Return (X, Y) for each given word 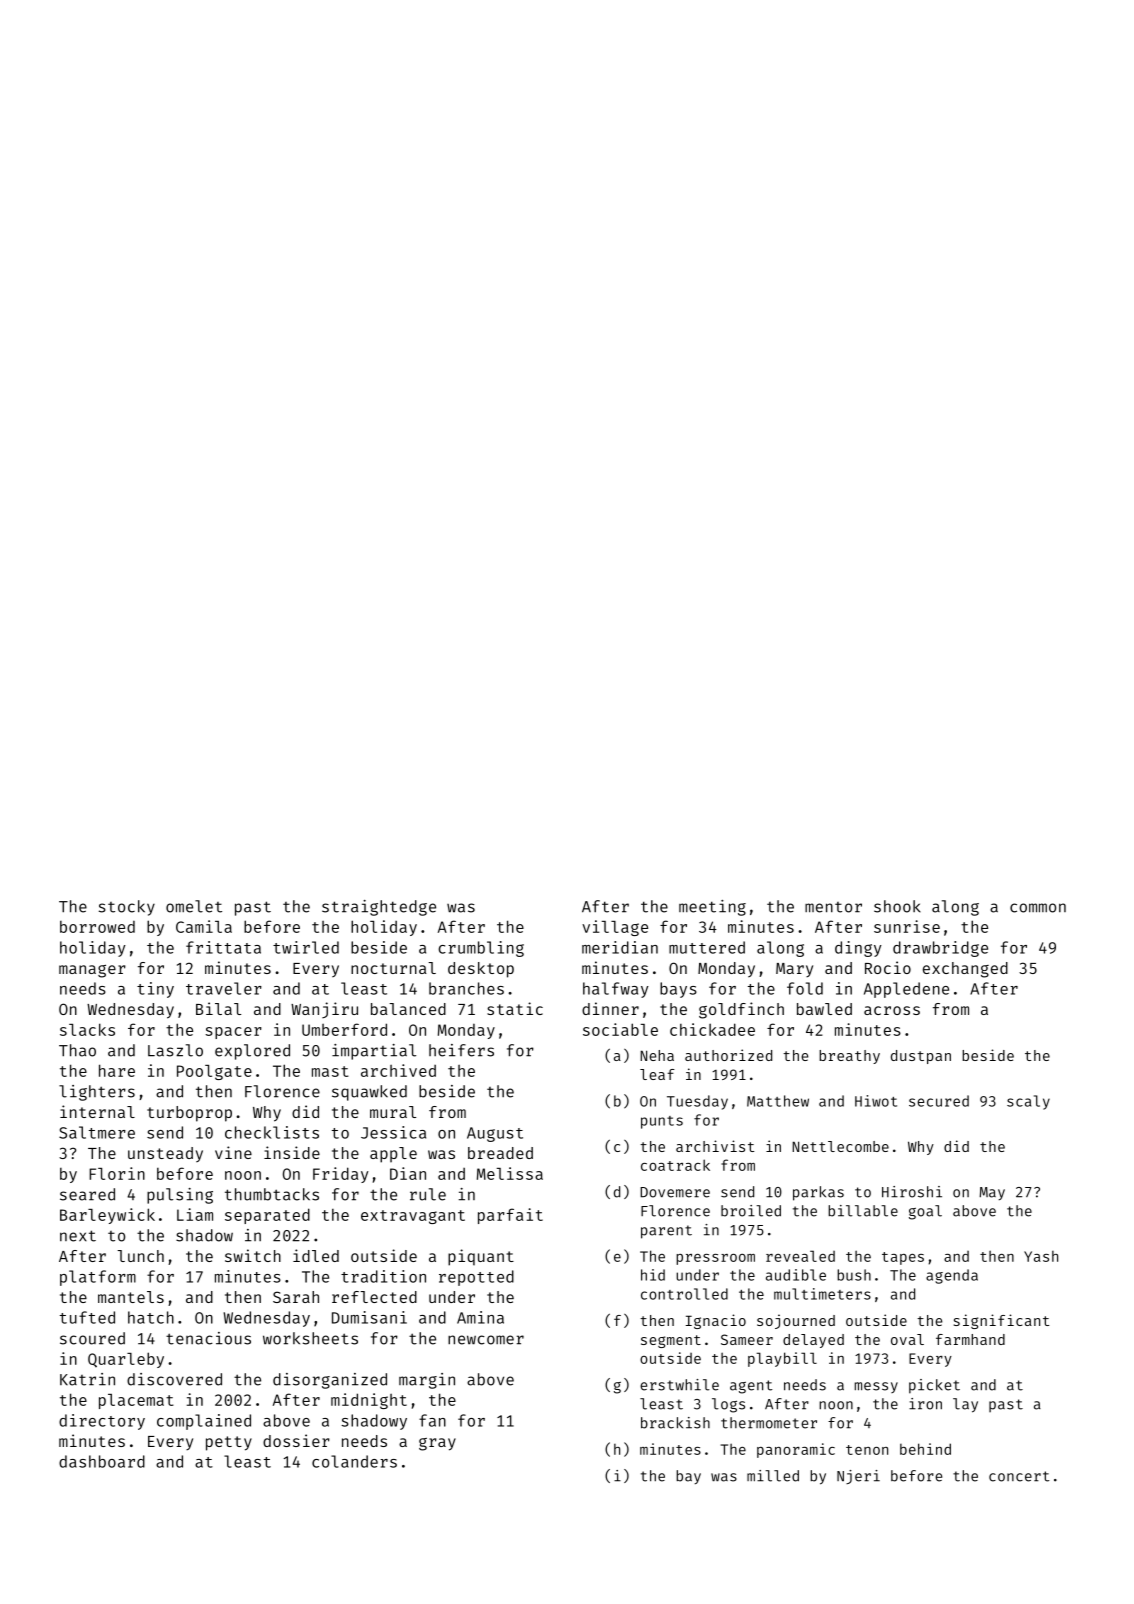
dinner (610, 1008)
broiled (751, 1211)
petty (229, 1443)
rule (428, 1194)
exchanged (965, 970)
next (78, 1236)
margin (427, 1381)
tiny (155, 990)
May (992, 1193)
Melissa (510, 1173)
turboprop (189, 1114)
